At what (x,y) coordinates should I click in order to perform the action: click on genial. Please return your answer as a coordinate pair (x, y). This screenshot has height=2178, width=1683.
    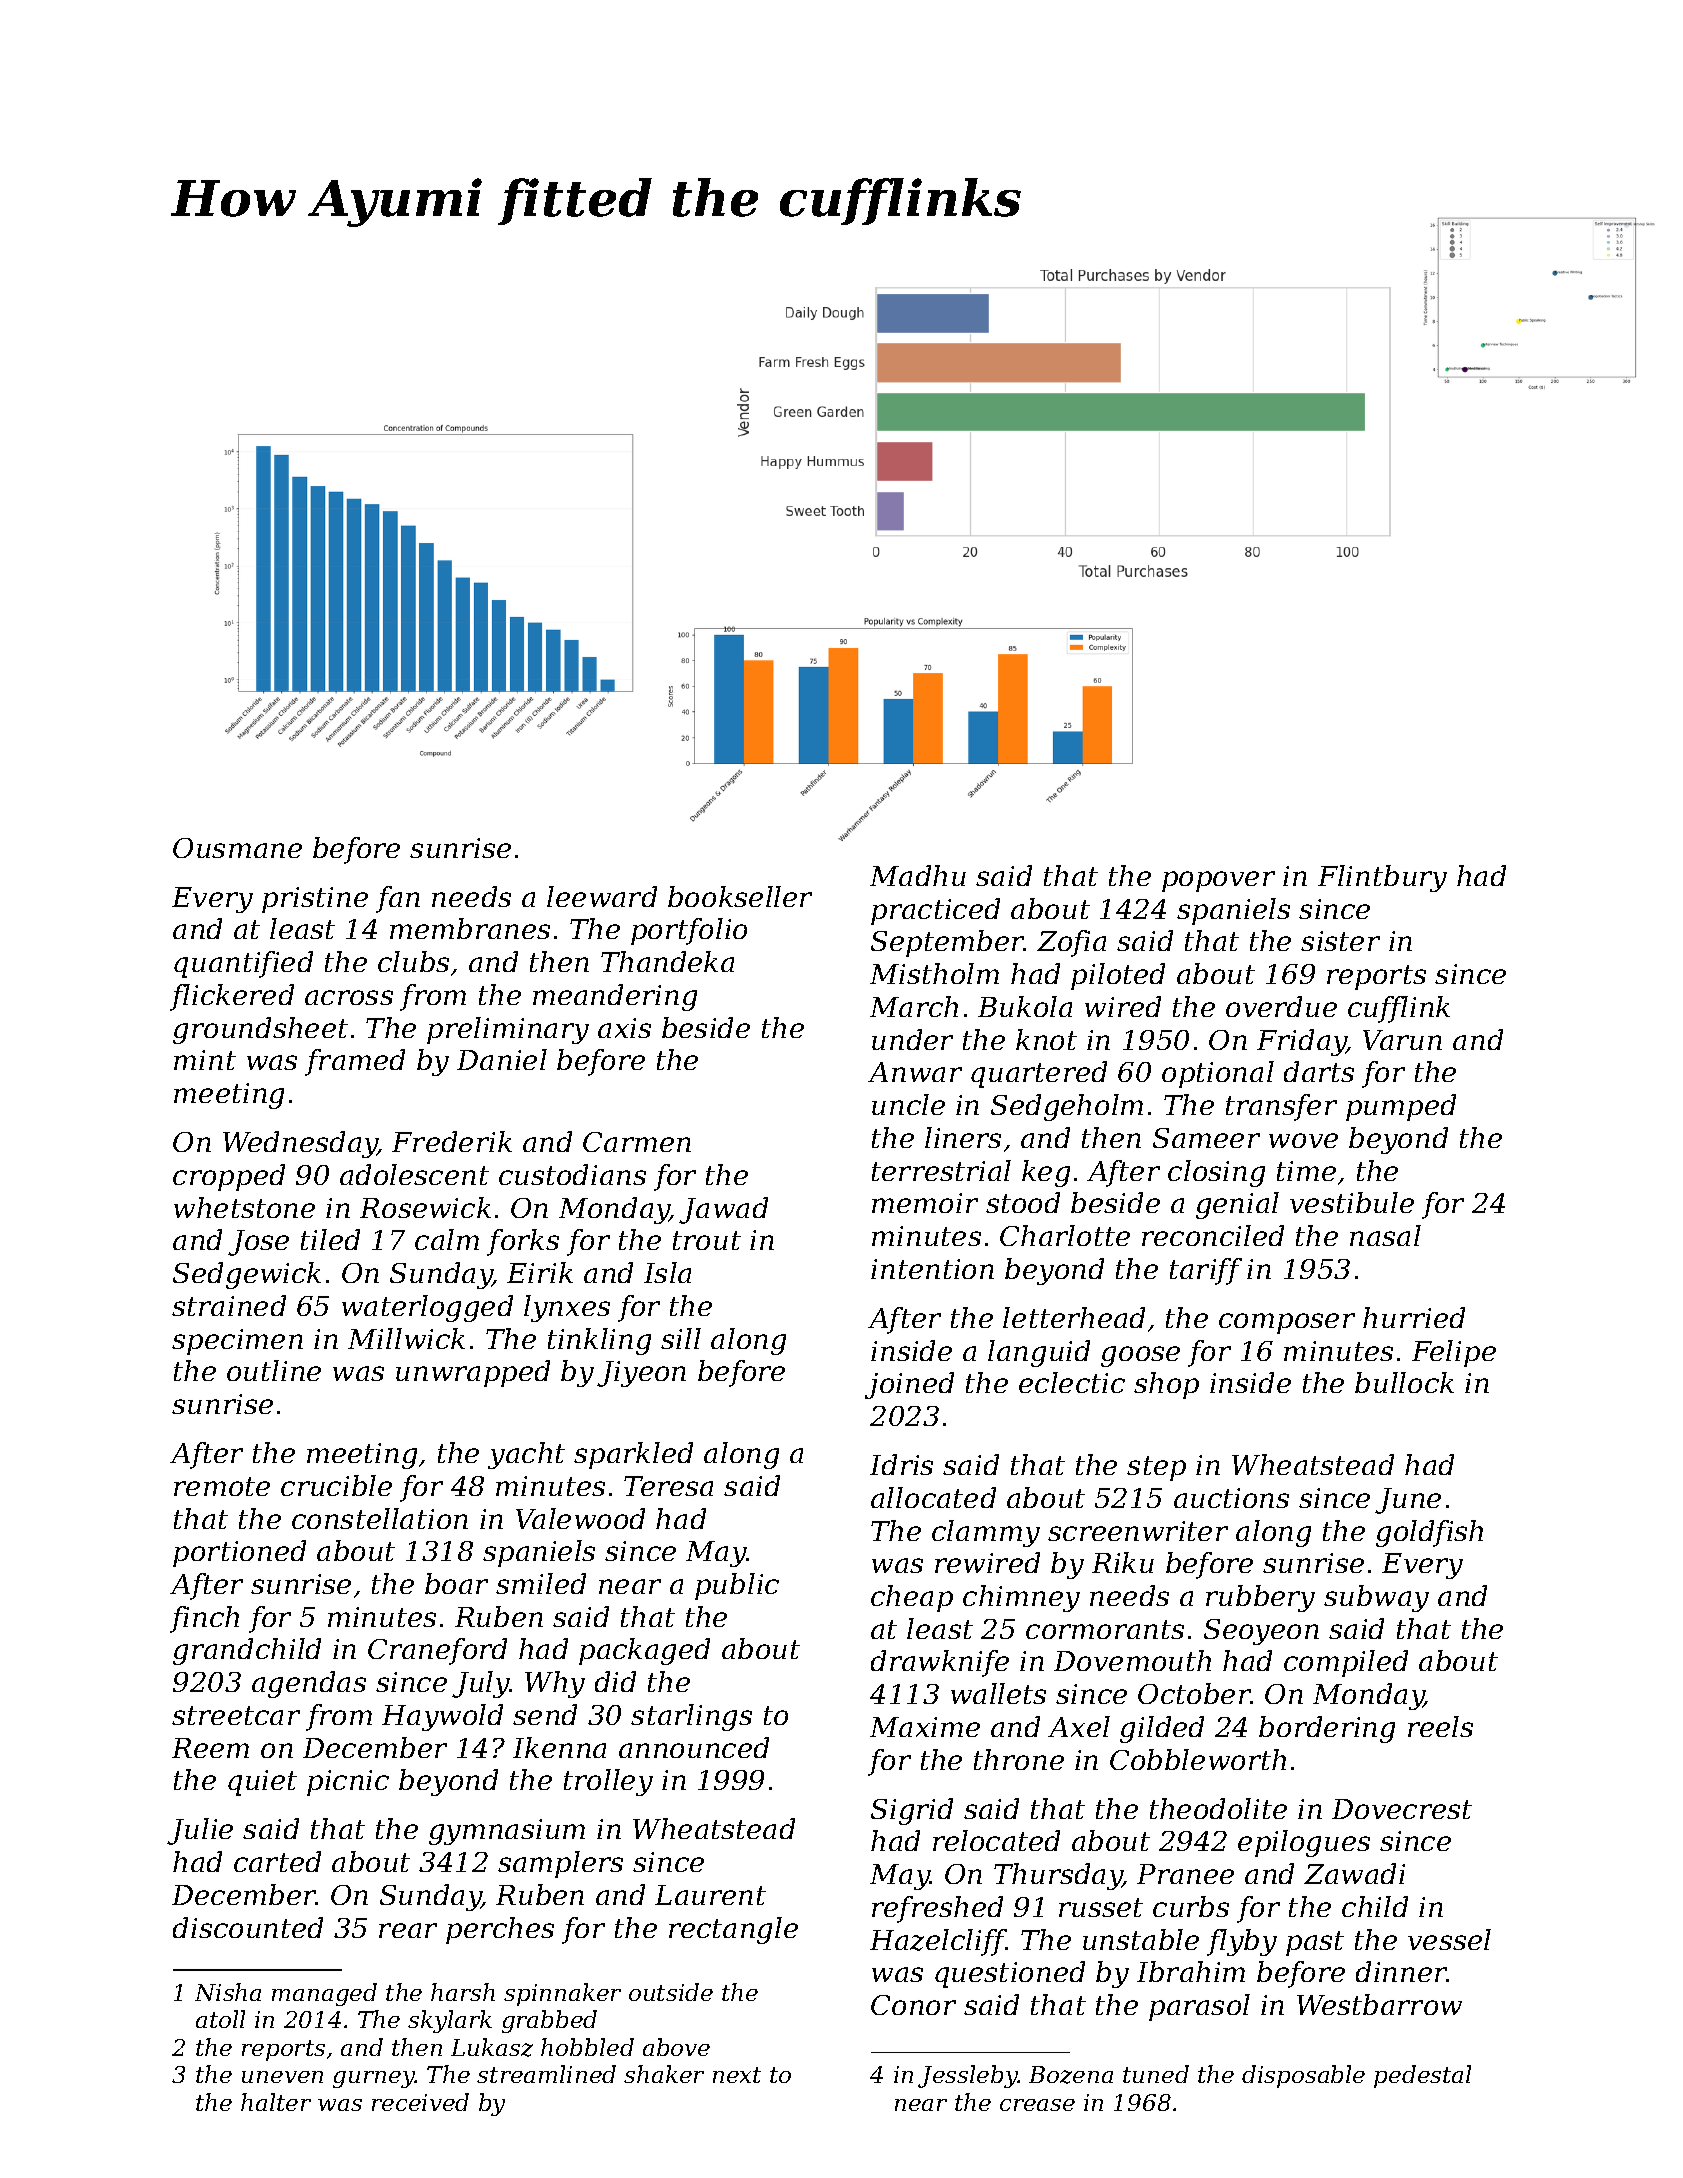
    Looking at the image, I should click on (1237, 1205).
